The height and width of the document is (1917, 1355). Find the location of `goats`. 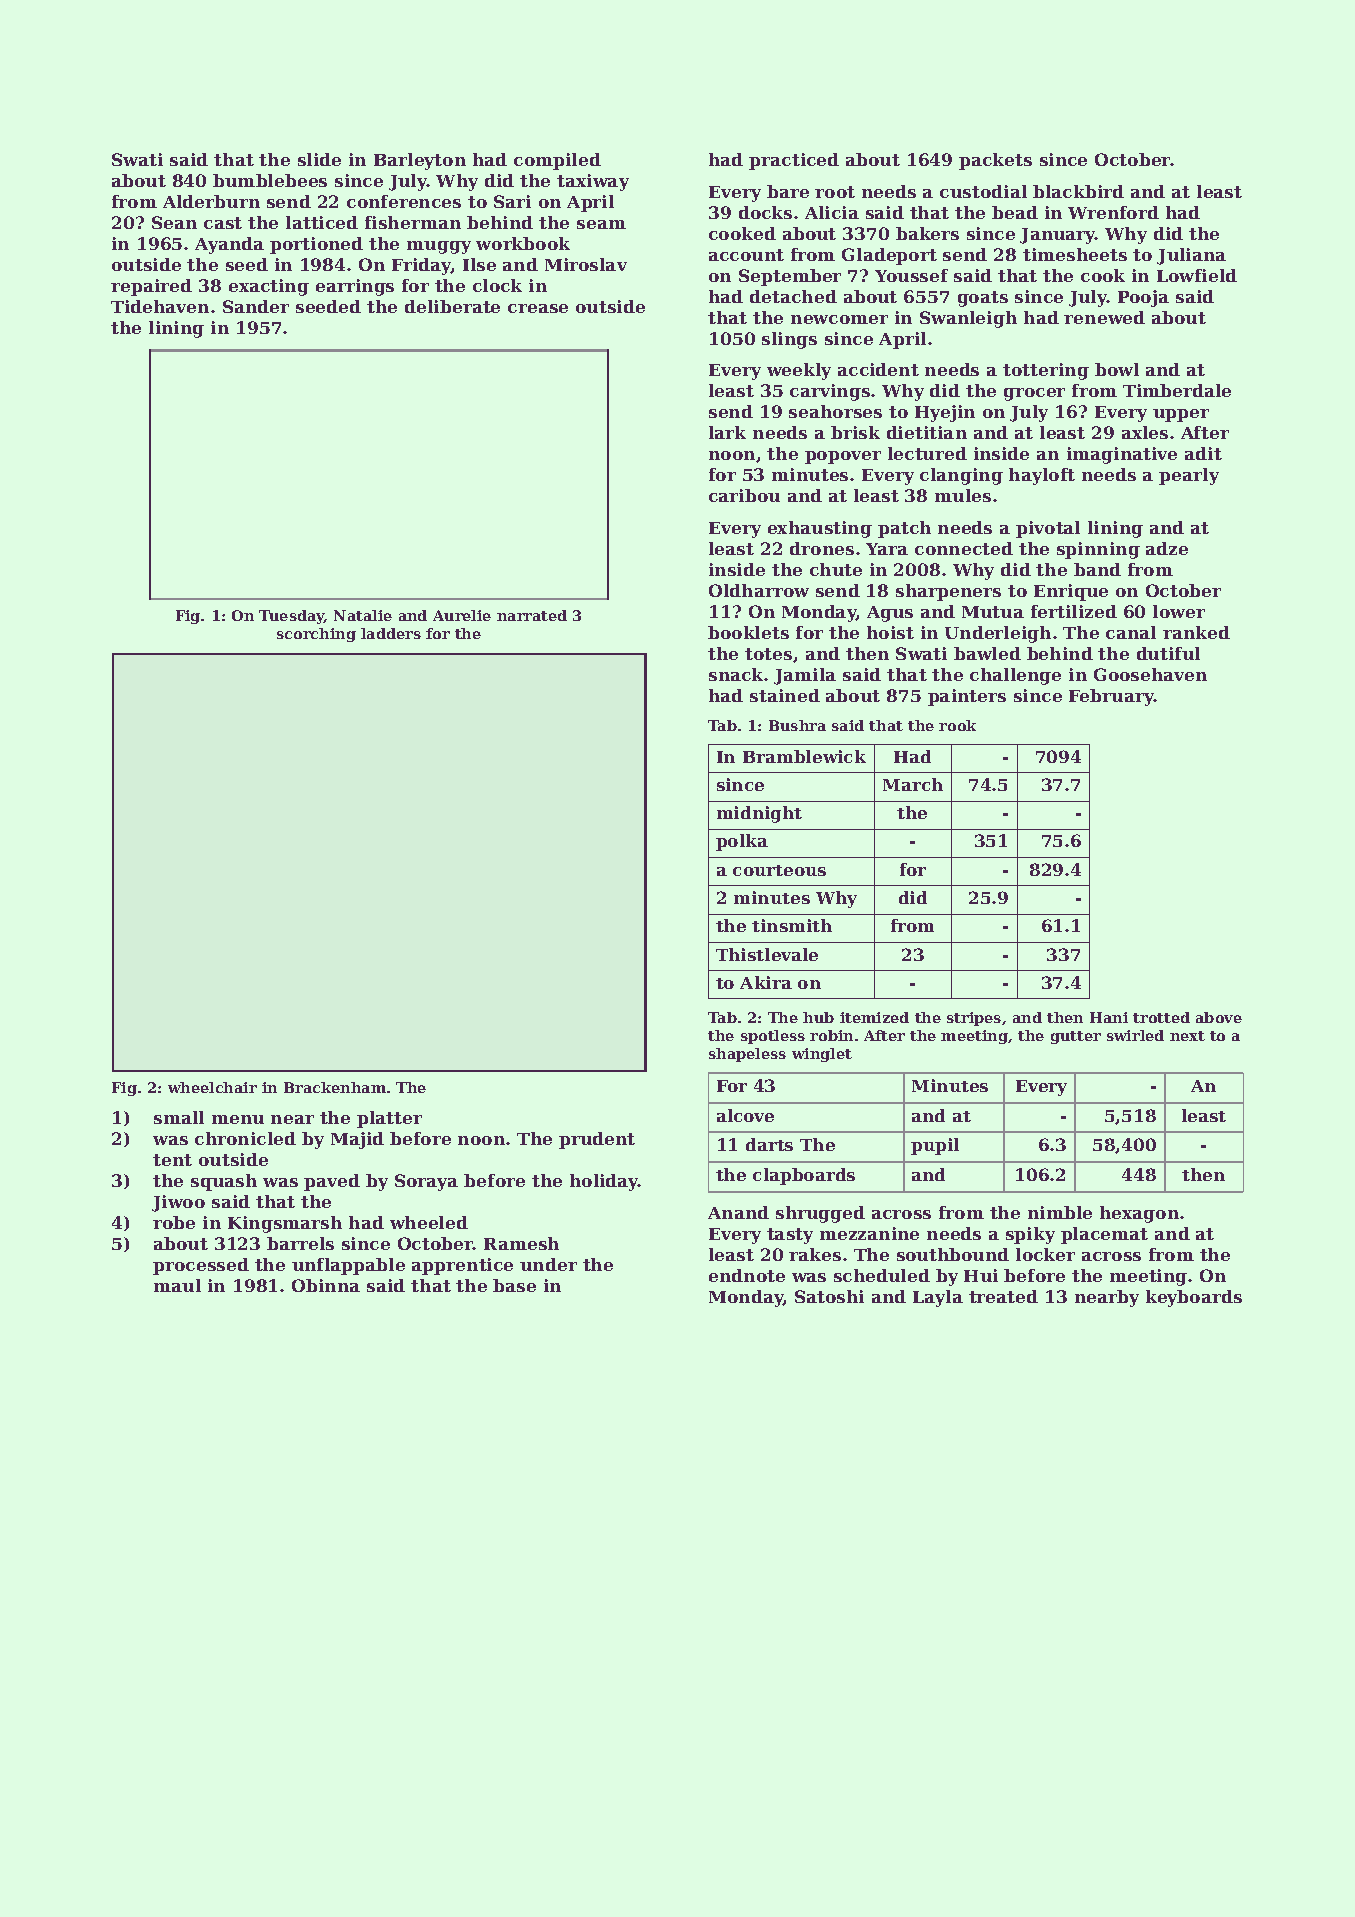

goats is located at coordinates (983, 299).
